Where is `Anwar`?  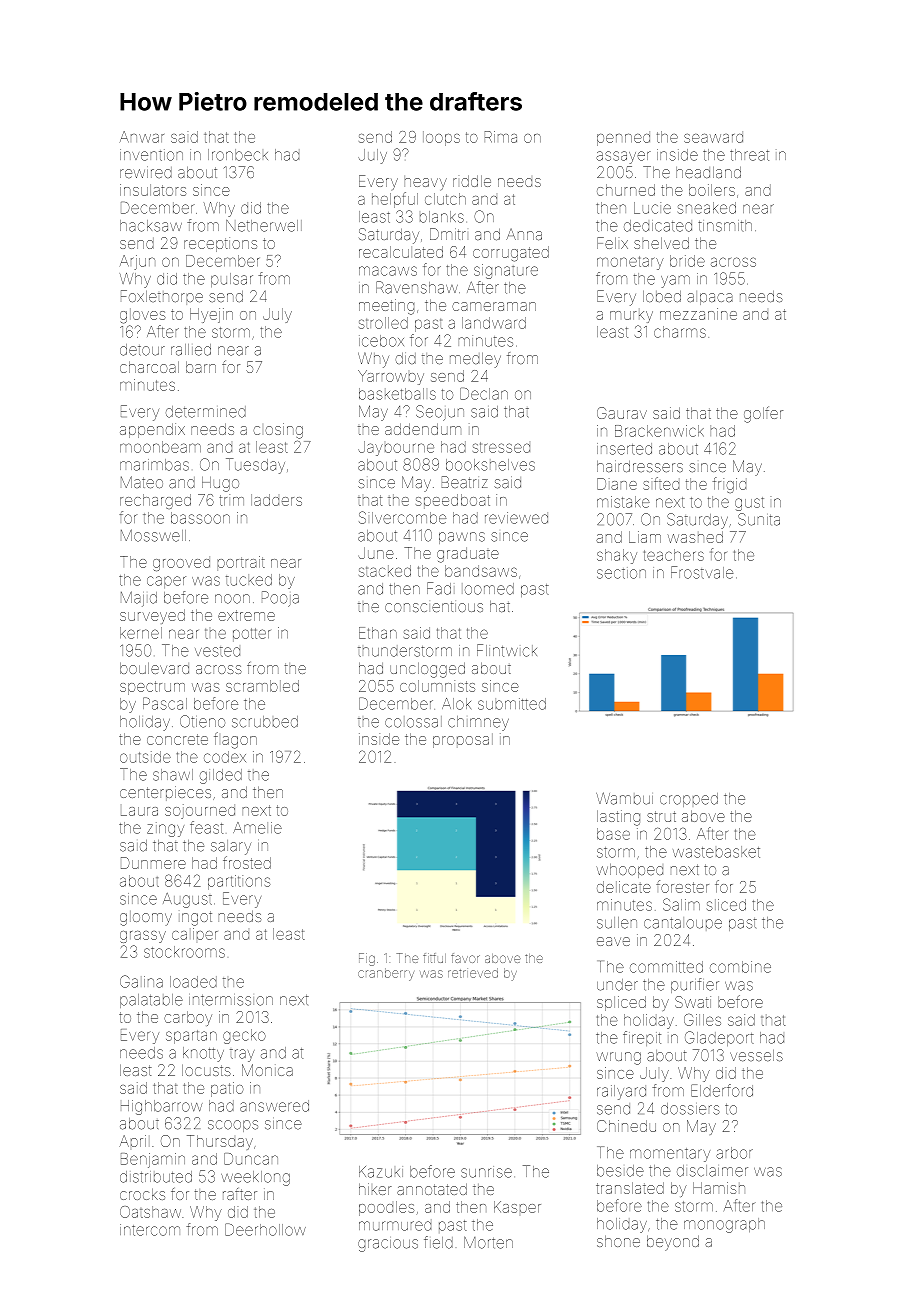
Anwar is located at coordinates (142, 137).
